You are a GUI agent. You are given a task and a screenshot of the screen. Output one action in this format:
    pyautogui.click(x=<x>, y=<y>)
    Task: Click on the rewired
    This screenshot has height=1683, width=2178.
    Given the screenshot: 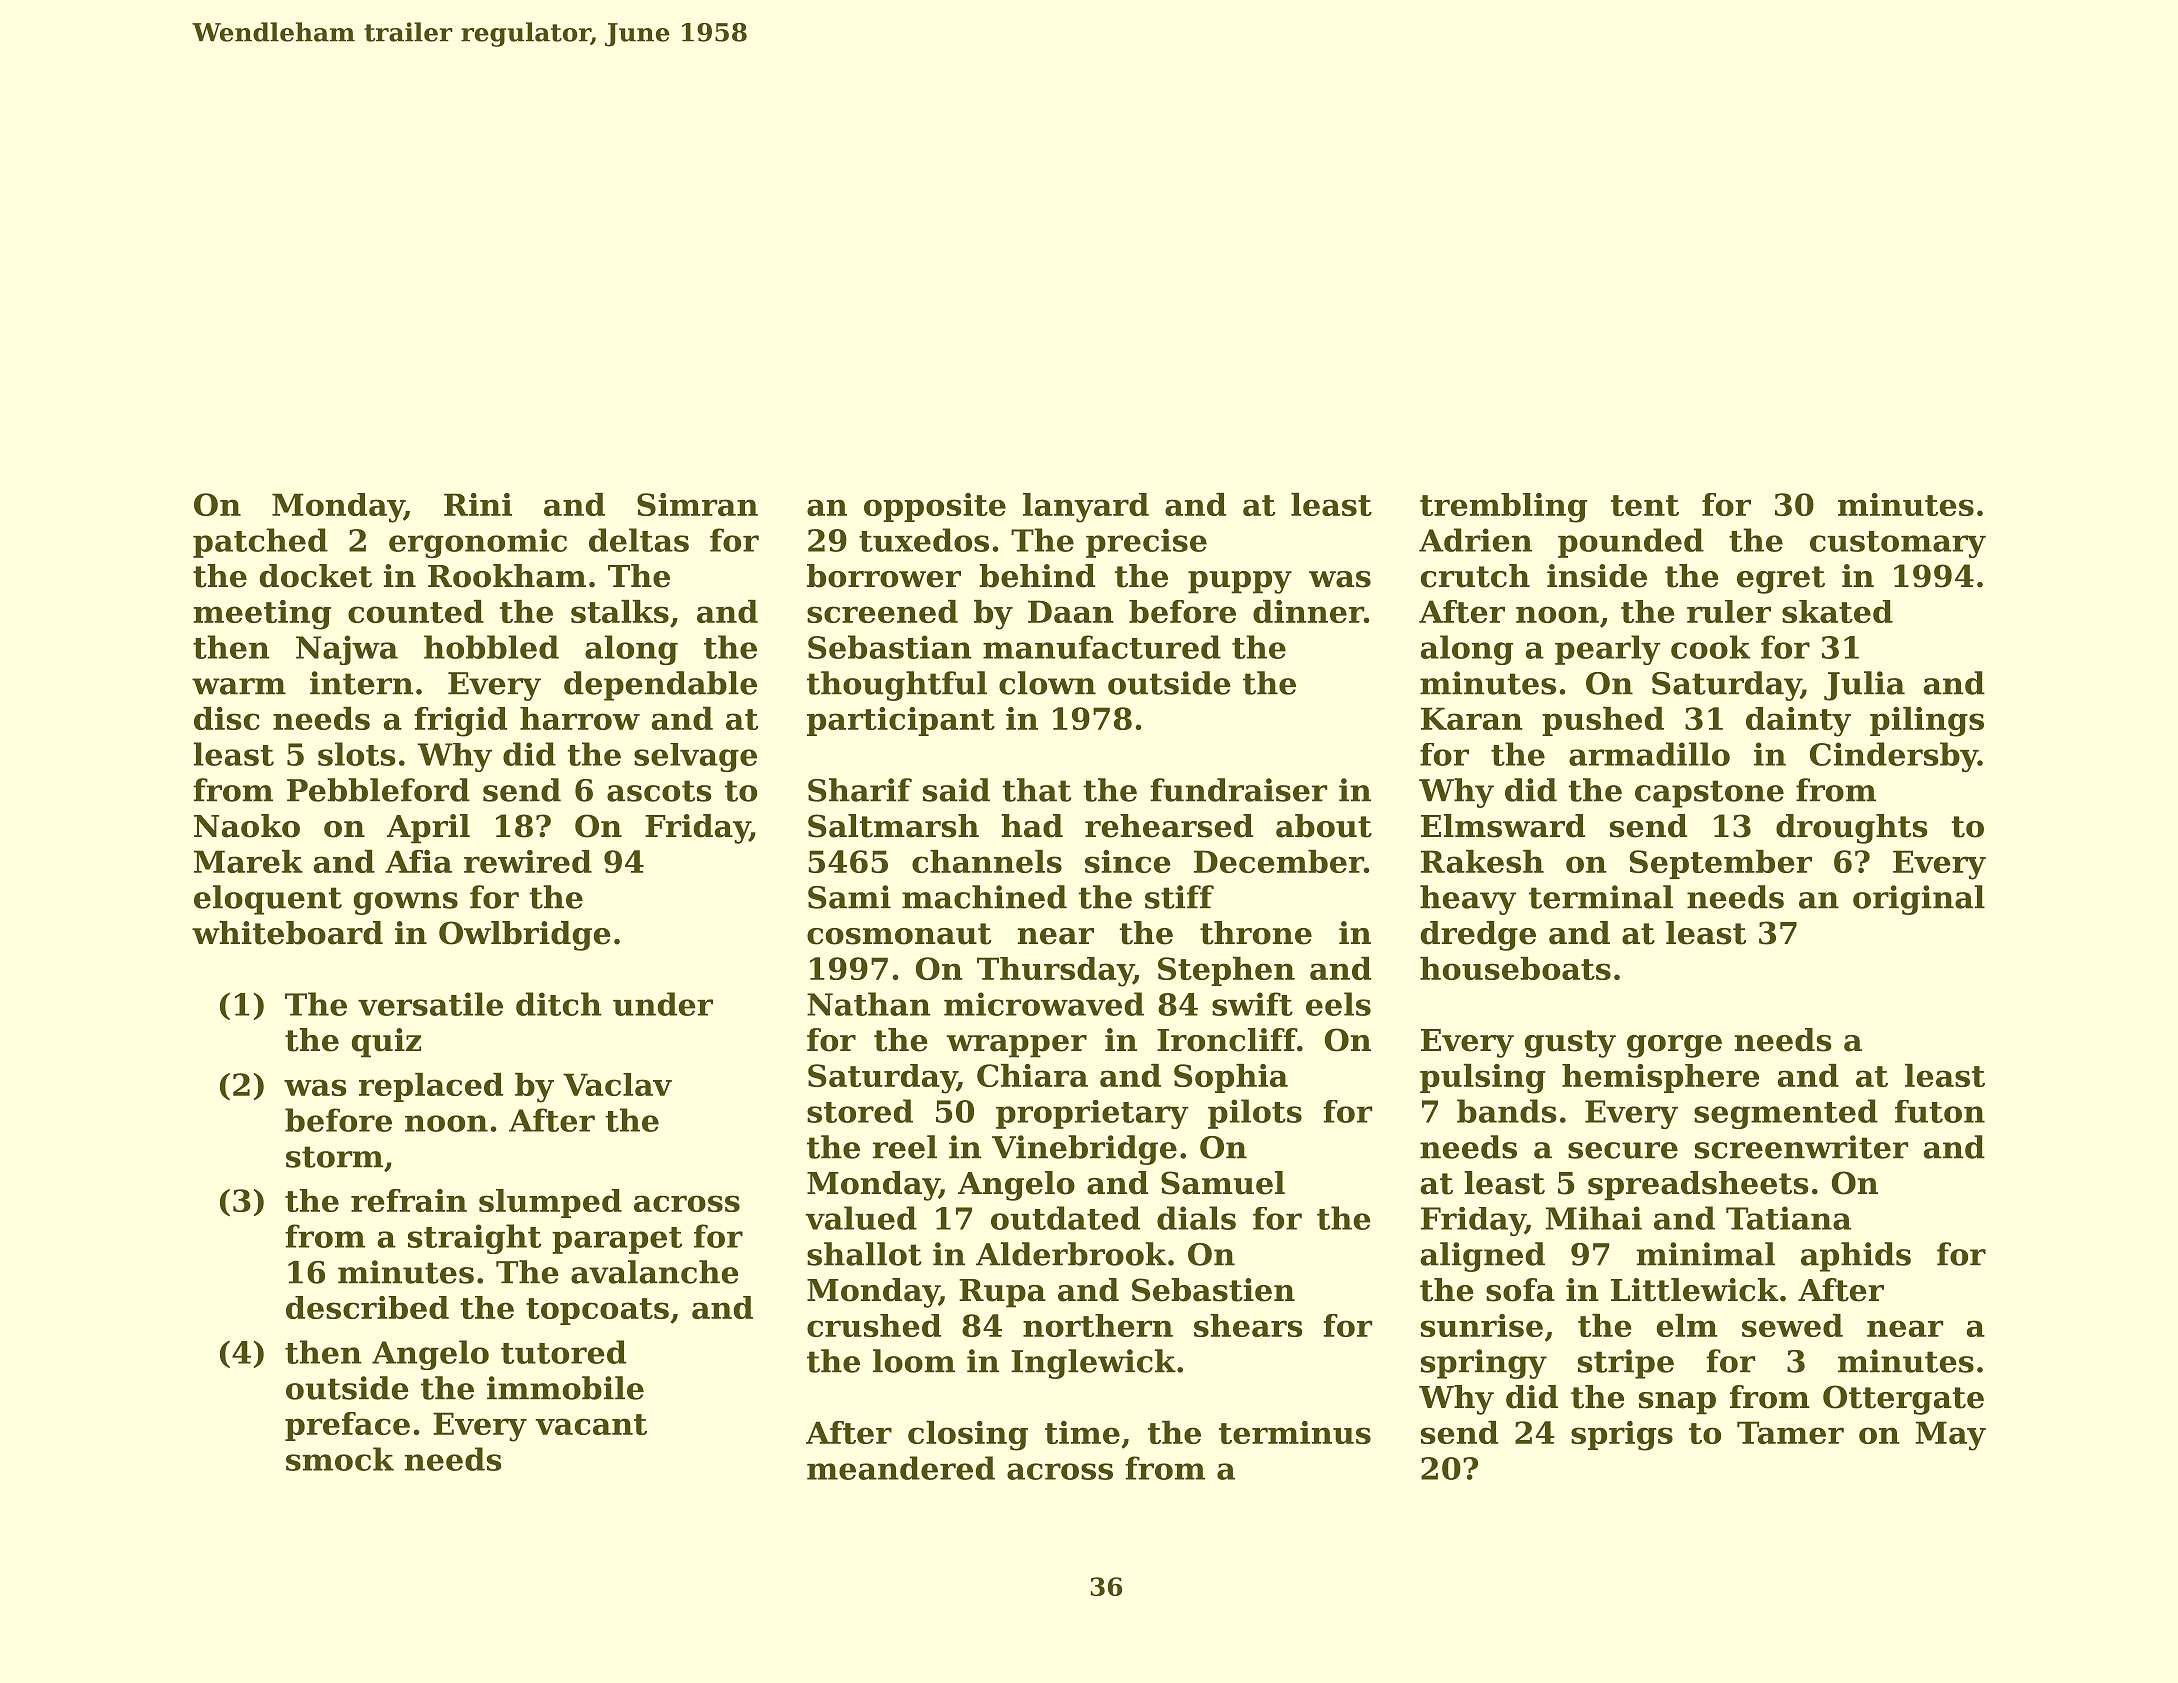 What is the action you would take?
    pyautogui.click(x=528, y=861)
